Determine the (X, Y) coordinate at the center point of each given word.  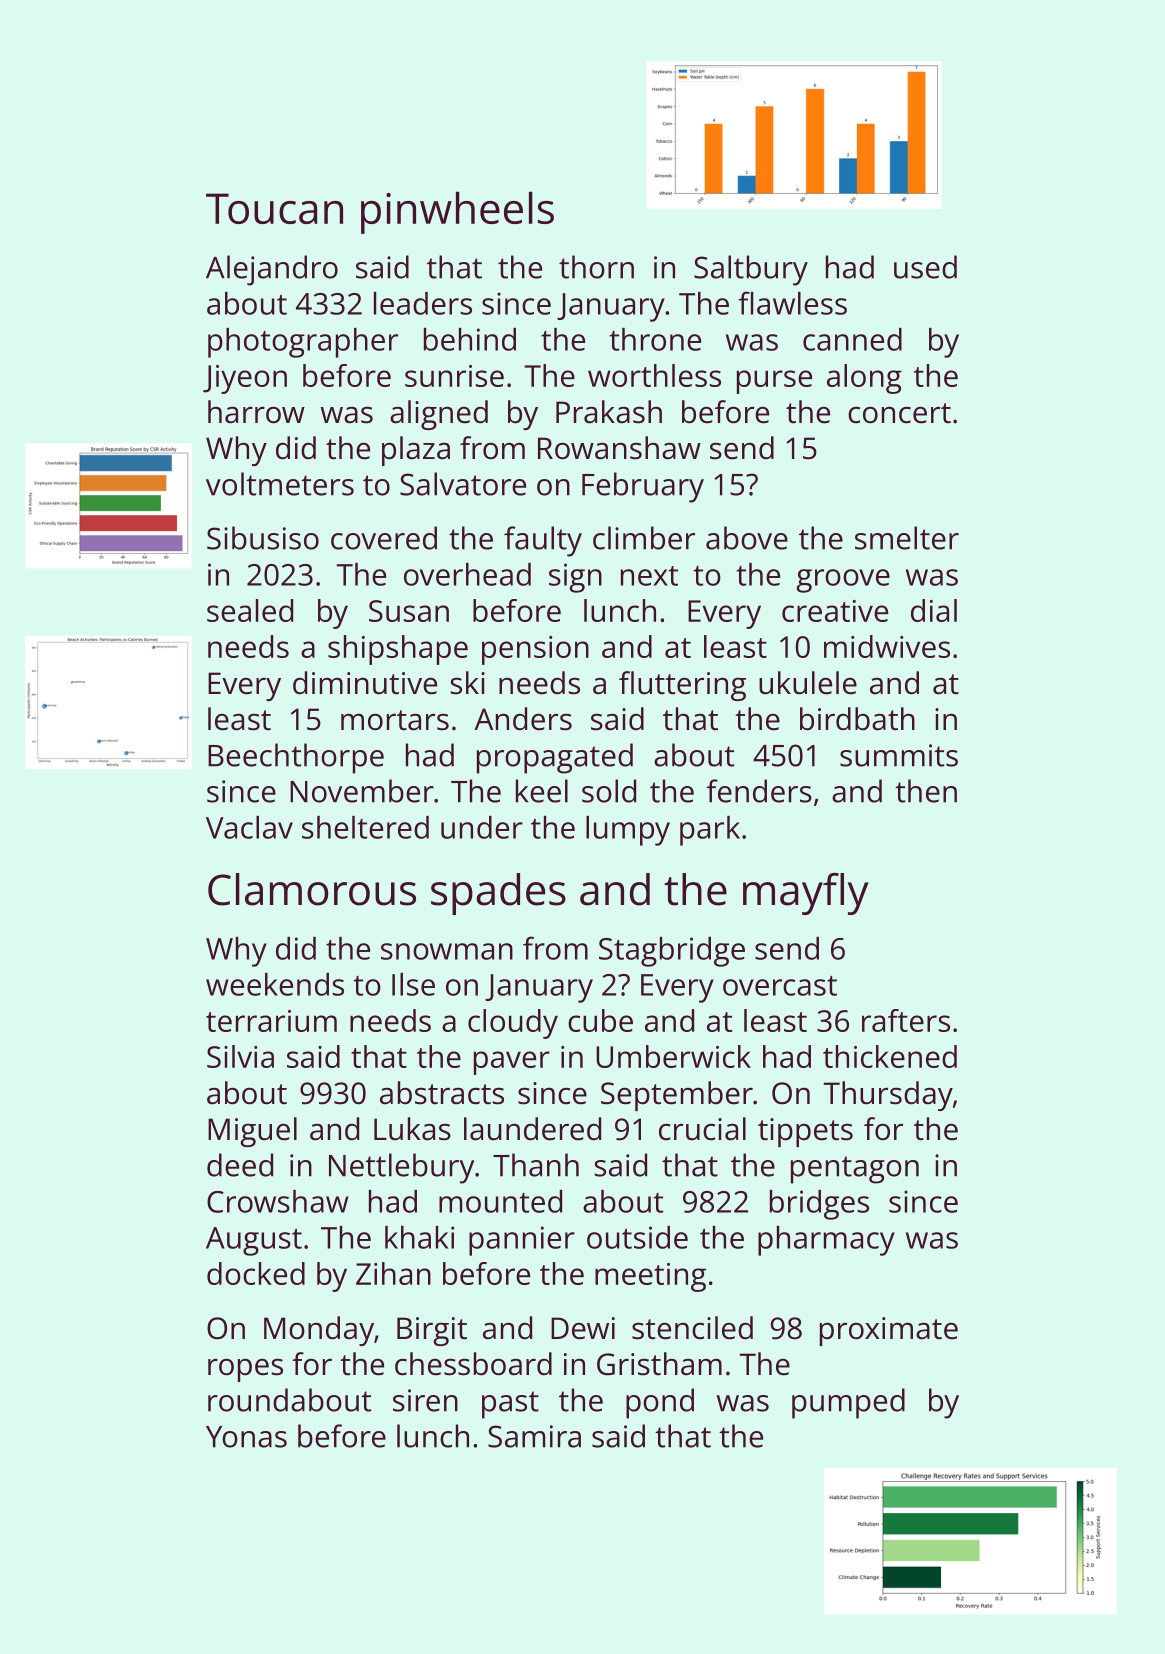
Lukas (412, 1129)
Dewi (583, 1328)
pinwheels (457, 212)
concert (899, 413)
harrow (256, 412)
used (925, 267)
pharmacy (826, 1241)
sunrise (454, 376)
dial (934, 610)
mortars (395, 720)
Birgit (432, 1331)
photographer (303, 343)
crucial (702, 1129)
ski (467, 683)
